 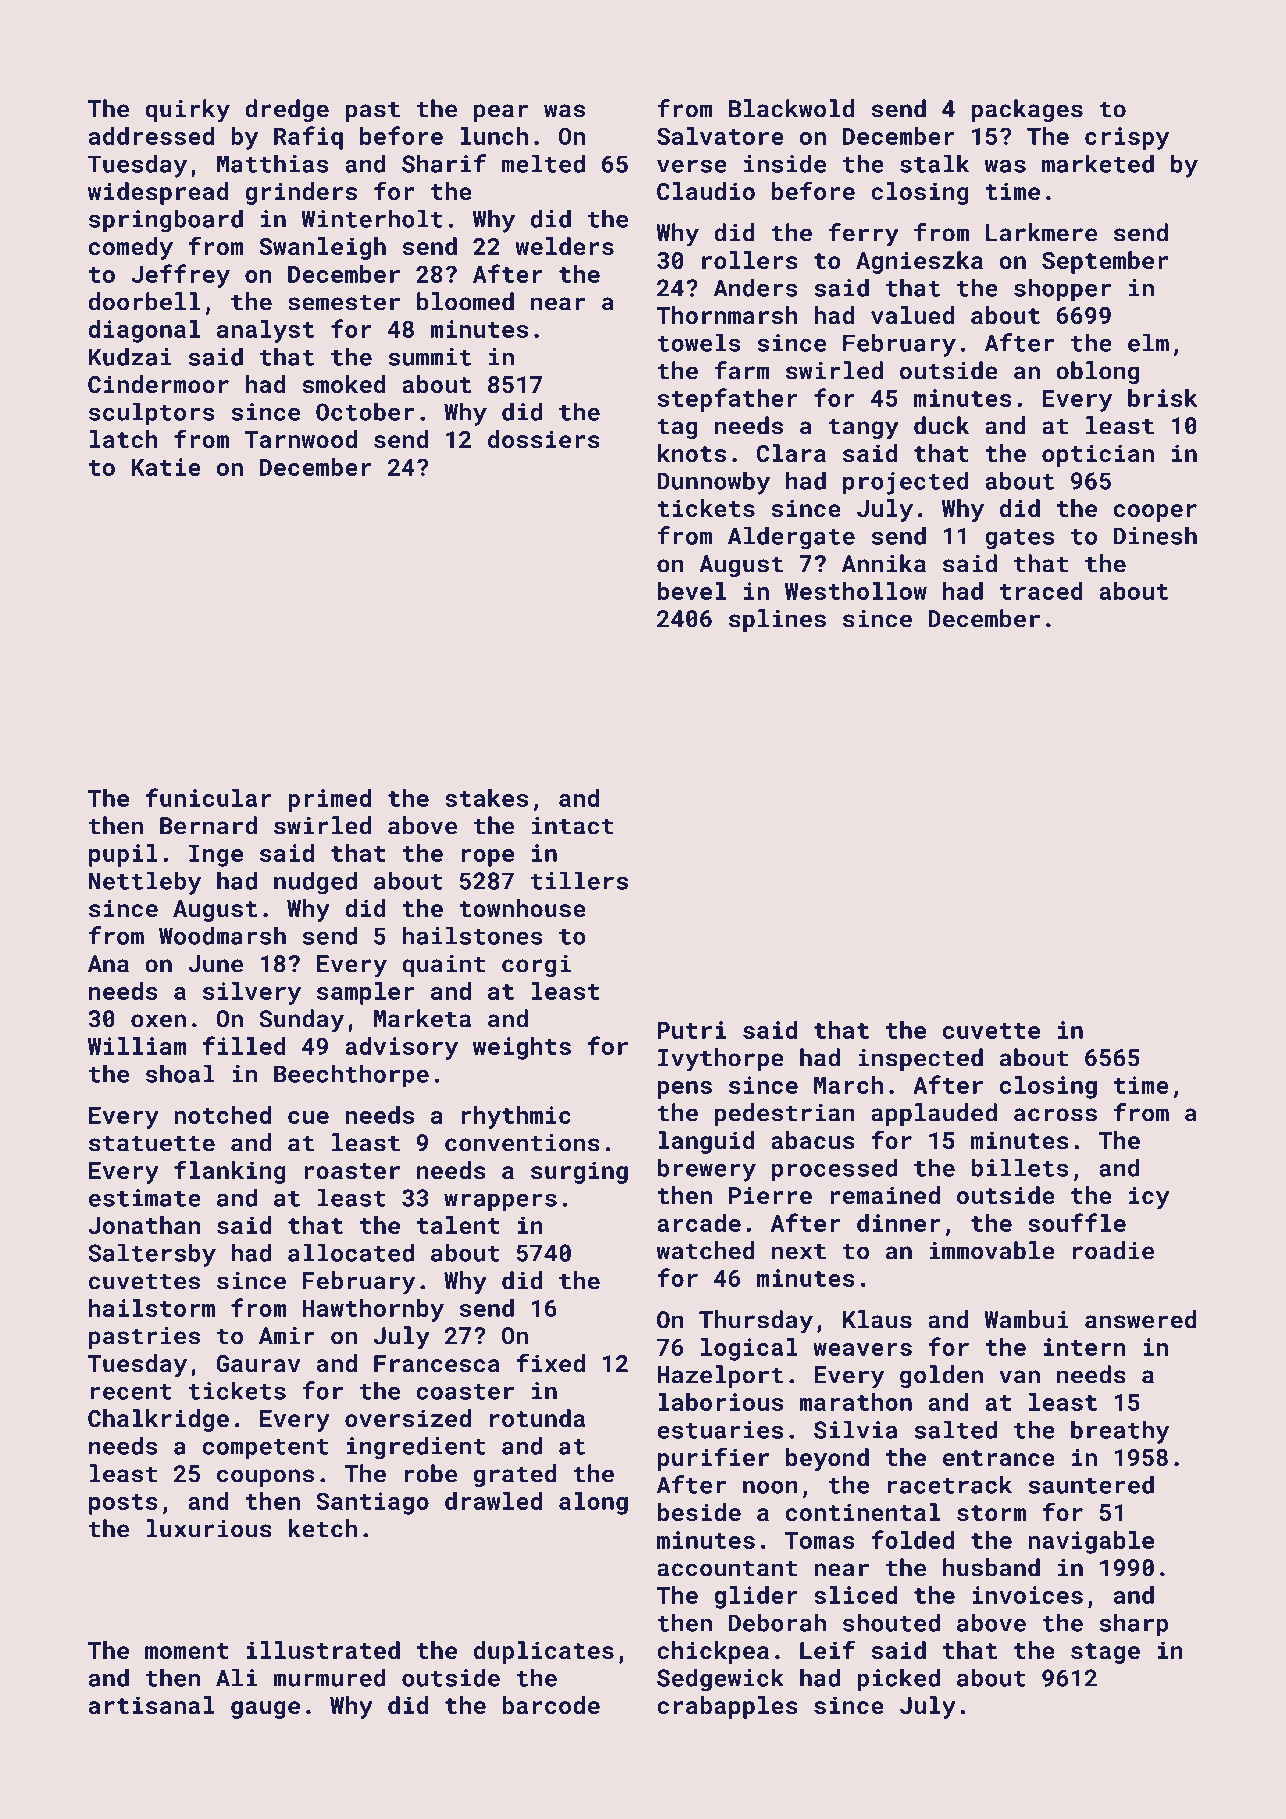 I want to click on towels, so click(x=699, y=342).
